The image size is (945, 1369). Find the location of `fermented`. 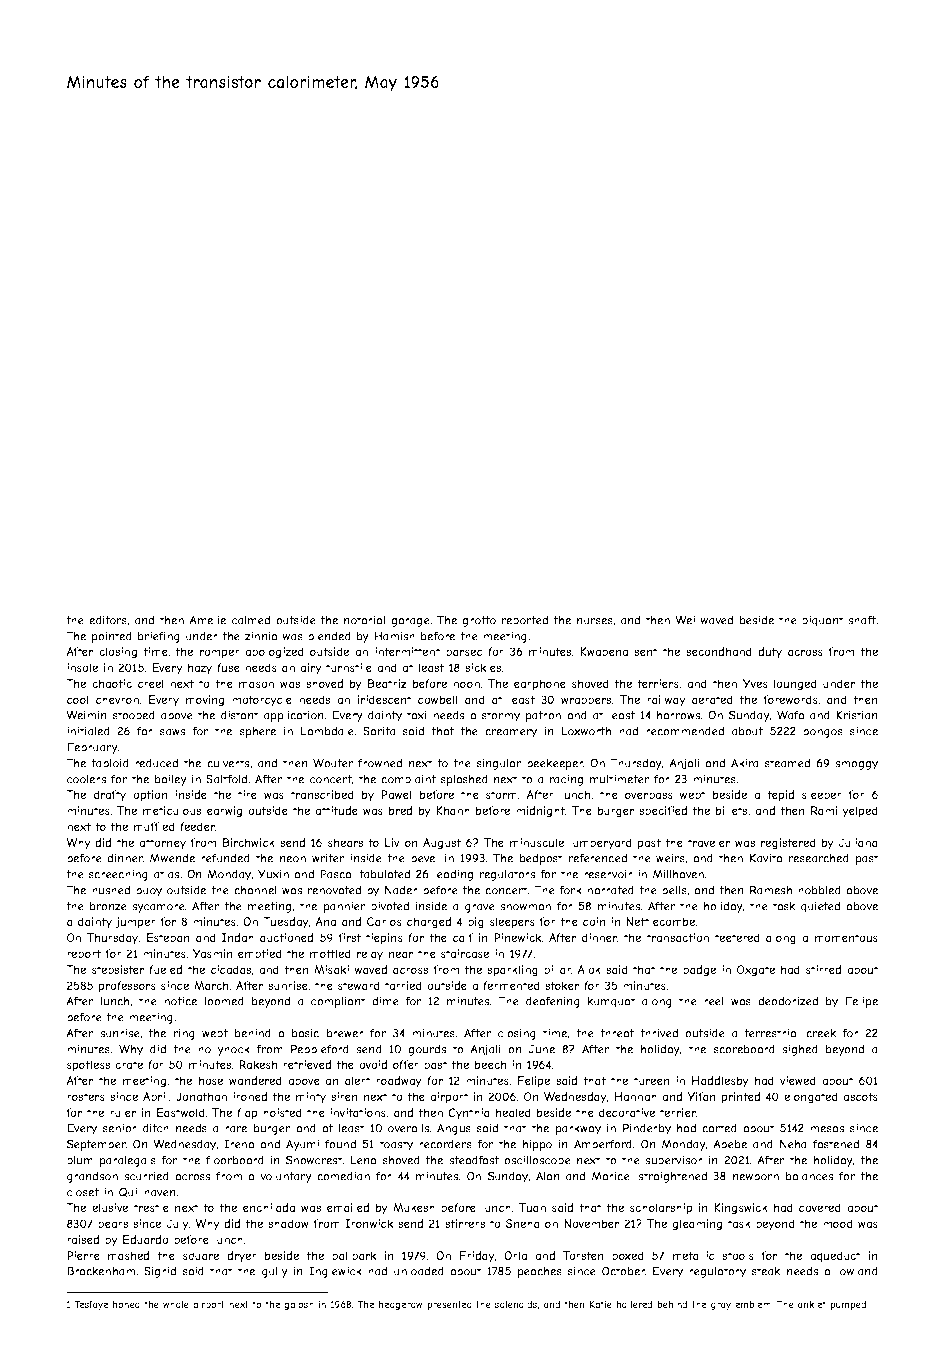

fermented is located at coordinates (511, 985).
